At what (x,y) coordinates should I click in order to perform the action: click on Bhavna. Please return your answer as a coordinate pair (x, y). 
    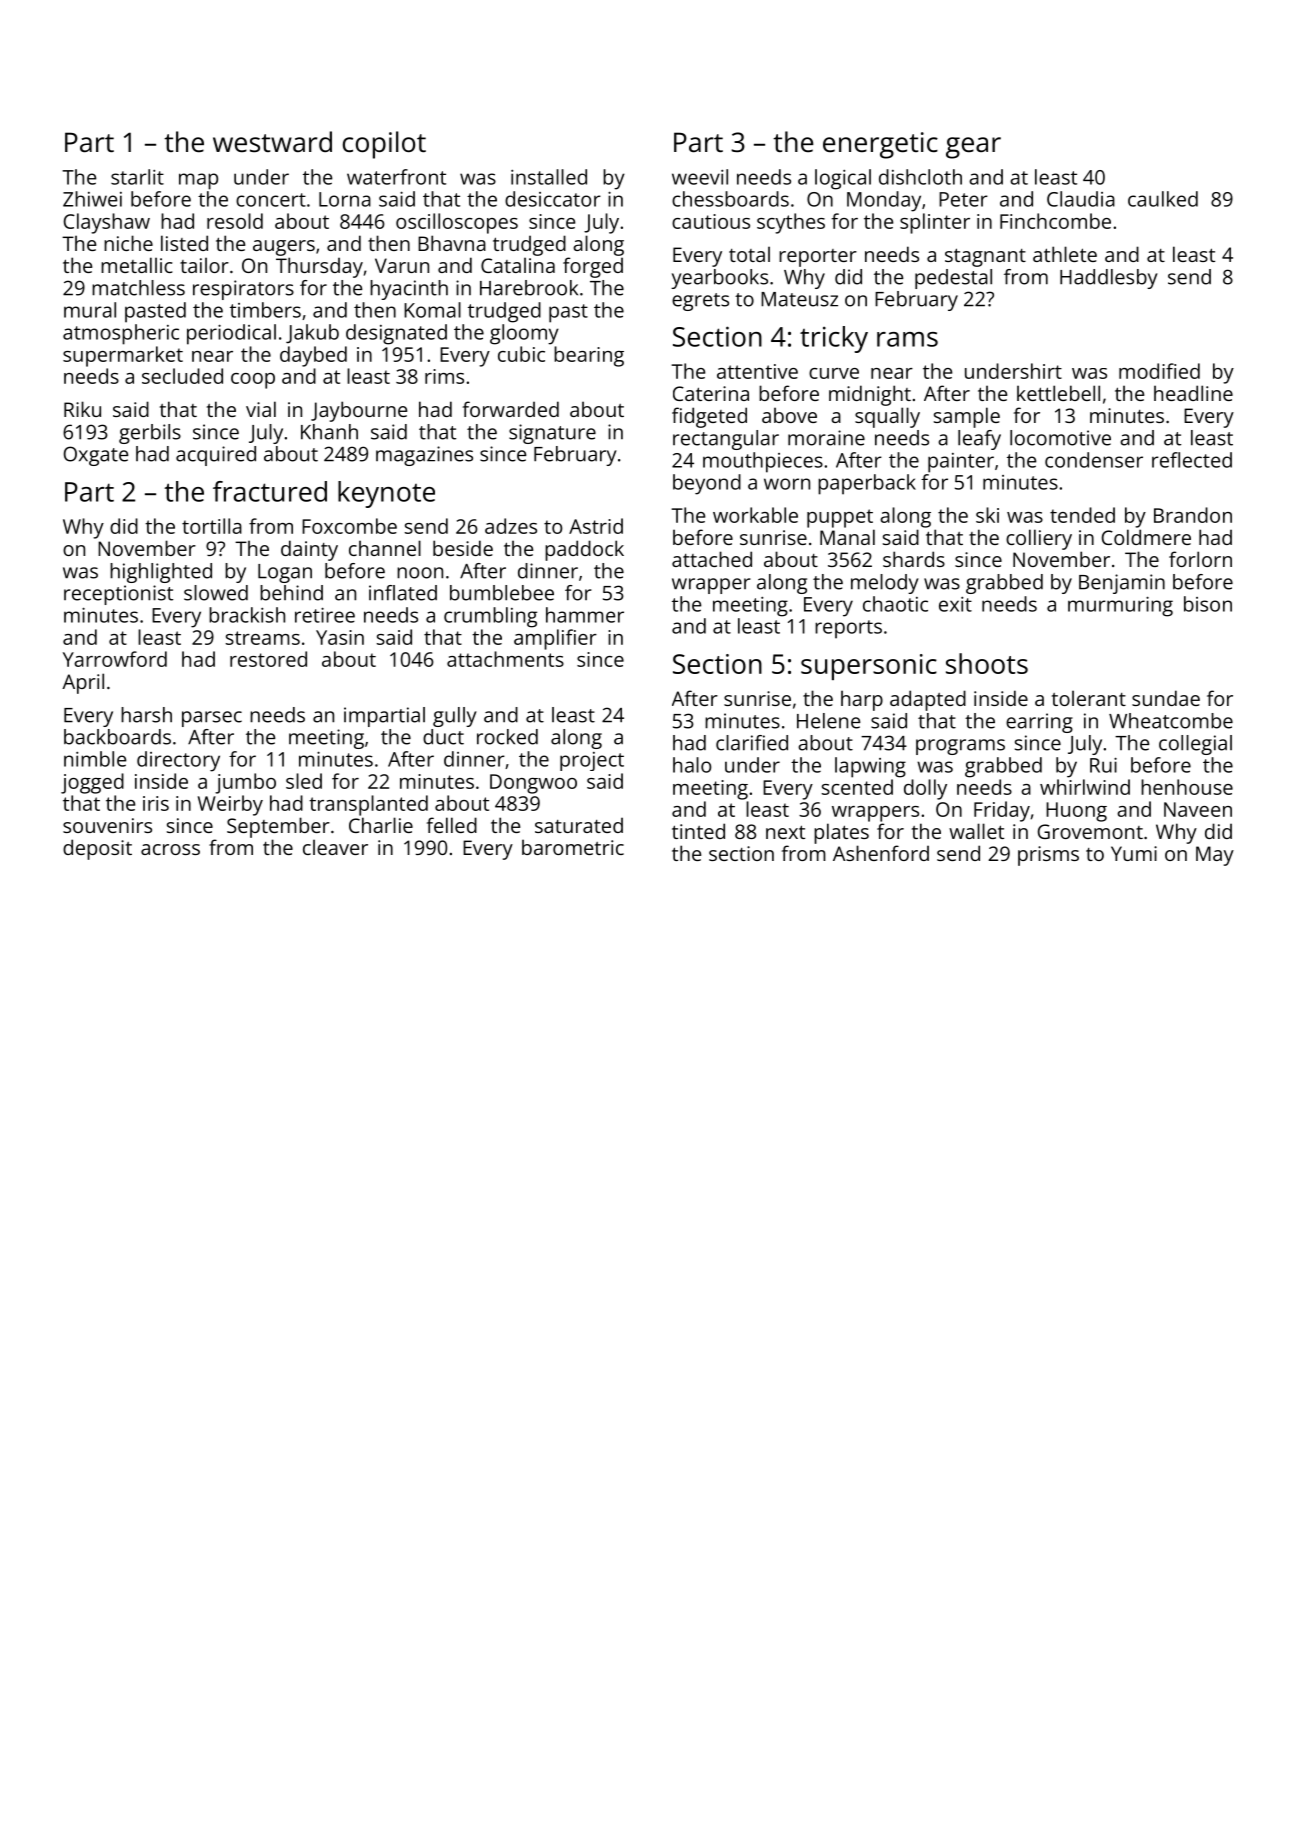
    Looking at the image, I should click on (452, 243).
